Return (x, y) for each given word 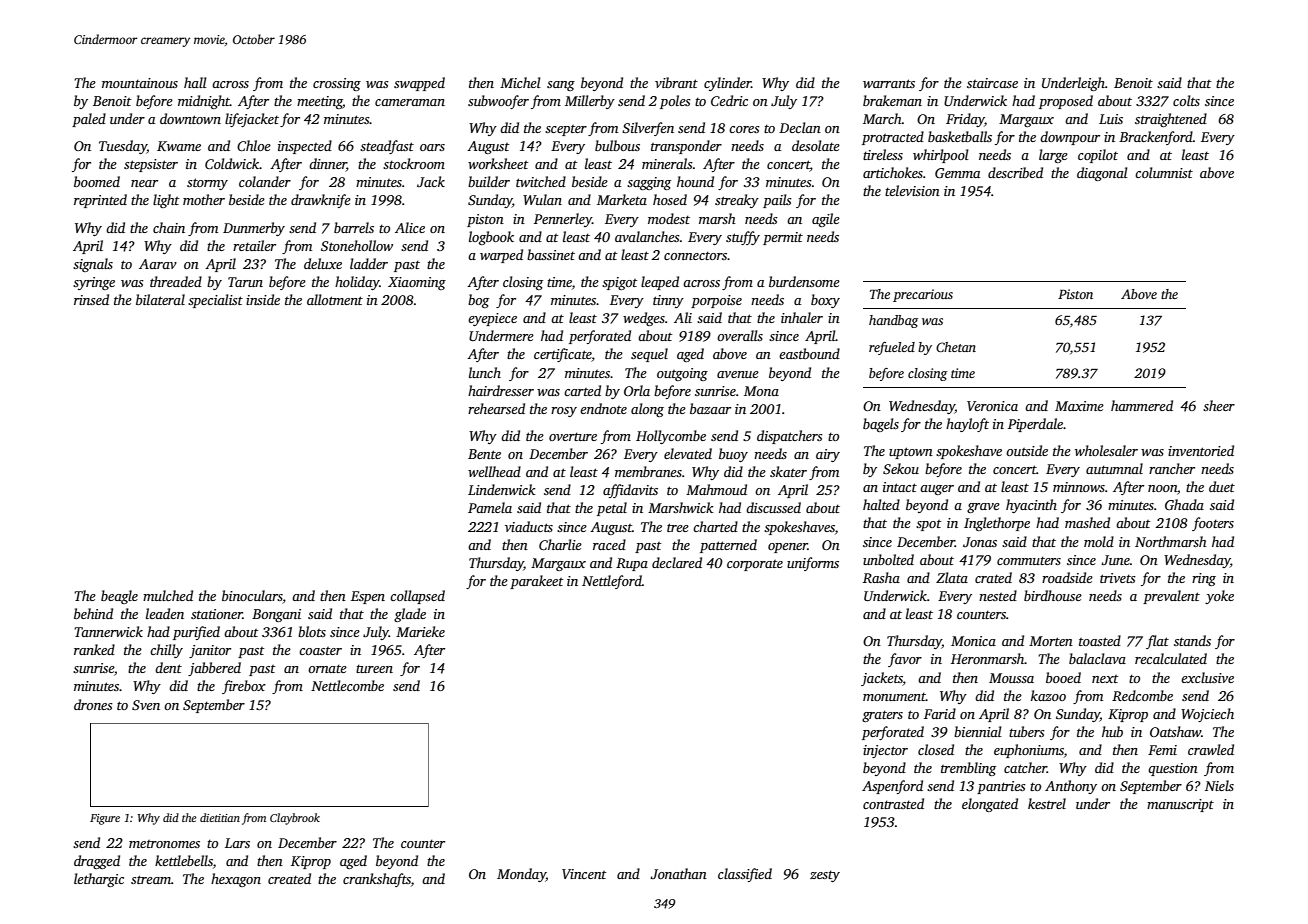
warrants (889, 83)
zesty (825, 876)
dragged (97, 862)
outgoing (682, 374)
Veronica (992, 406)
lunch (485, 372)
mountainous (140, 83)
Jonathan (678, 873)
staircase (992, 83)
